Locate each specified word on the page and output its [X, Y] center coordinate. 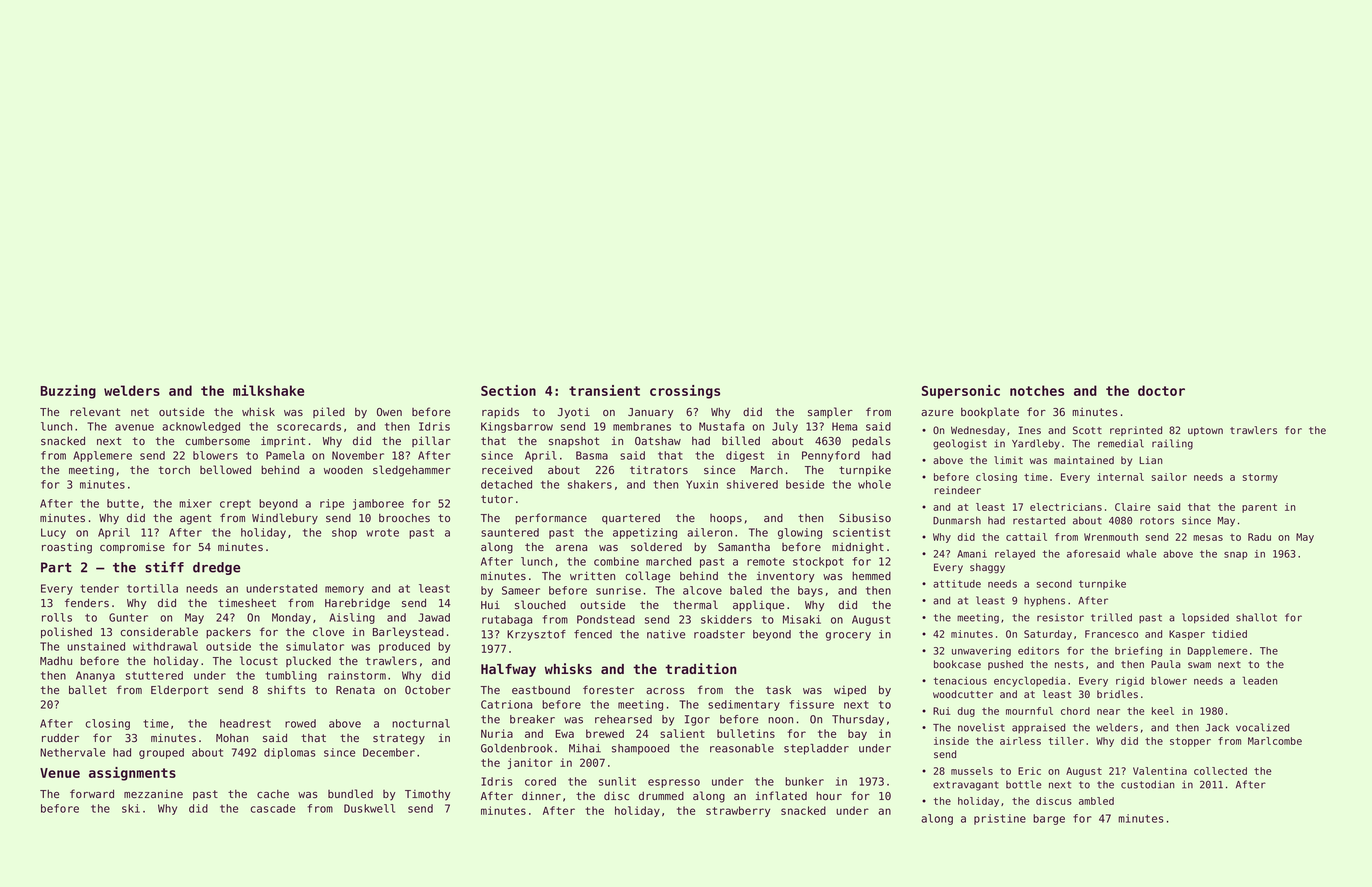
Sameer [521, 590]
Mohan [232, 738]
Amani [972, 554]
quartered [631, 519]
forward [92, 793]
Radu [1259, 537]
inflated [781, 795]
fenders [87, 602]
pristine [1000, 819]
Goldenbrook [516, 748]
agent [195, 519]
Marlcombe [1275, 741]
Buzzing [68, 392]
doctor [1161, 390]
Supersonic [961, 392]
